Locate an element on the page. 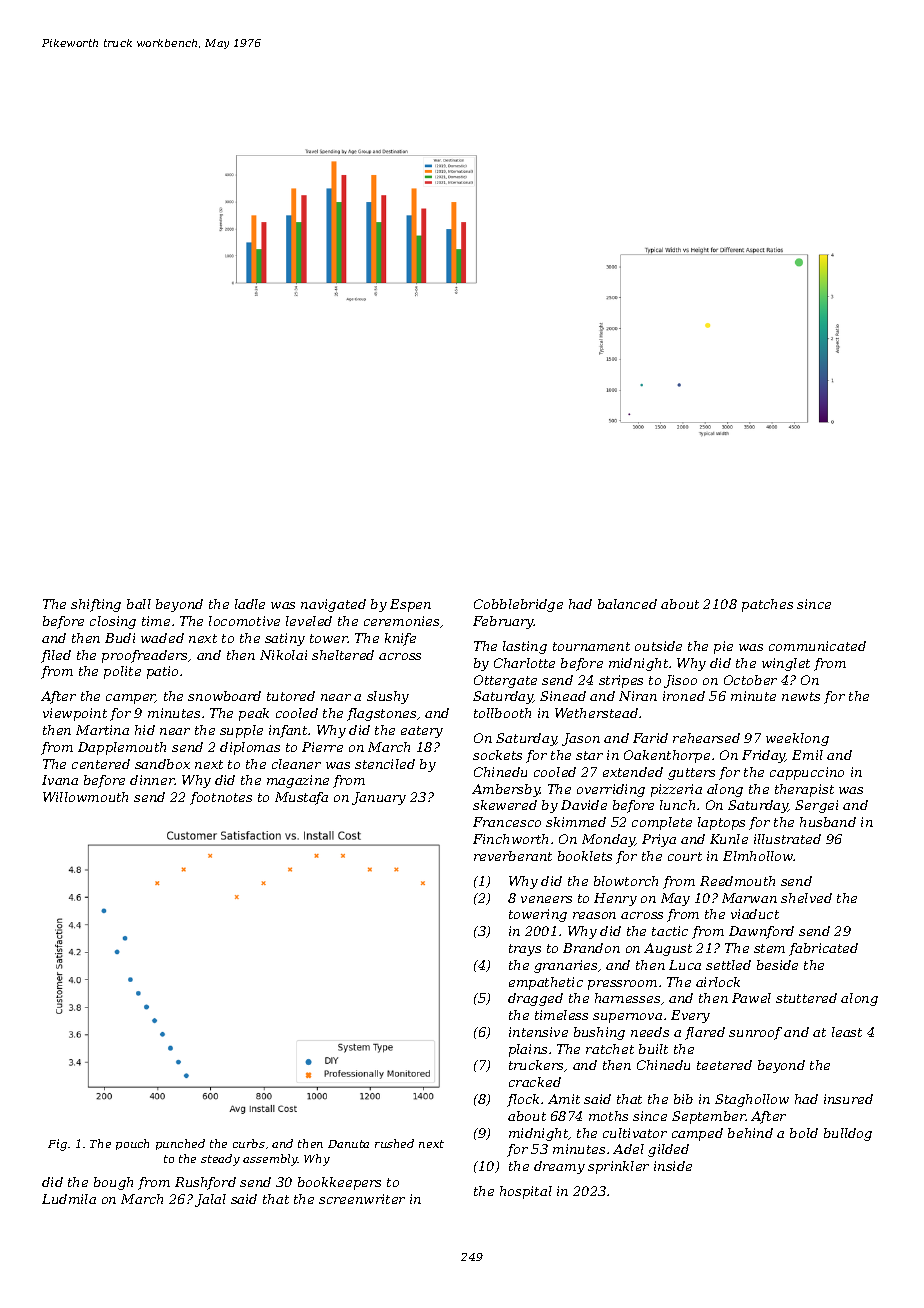  Willowmouth is located at coordinates (85, 797).
